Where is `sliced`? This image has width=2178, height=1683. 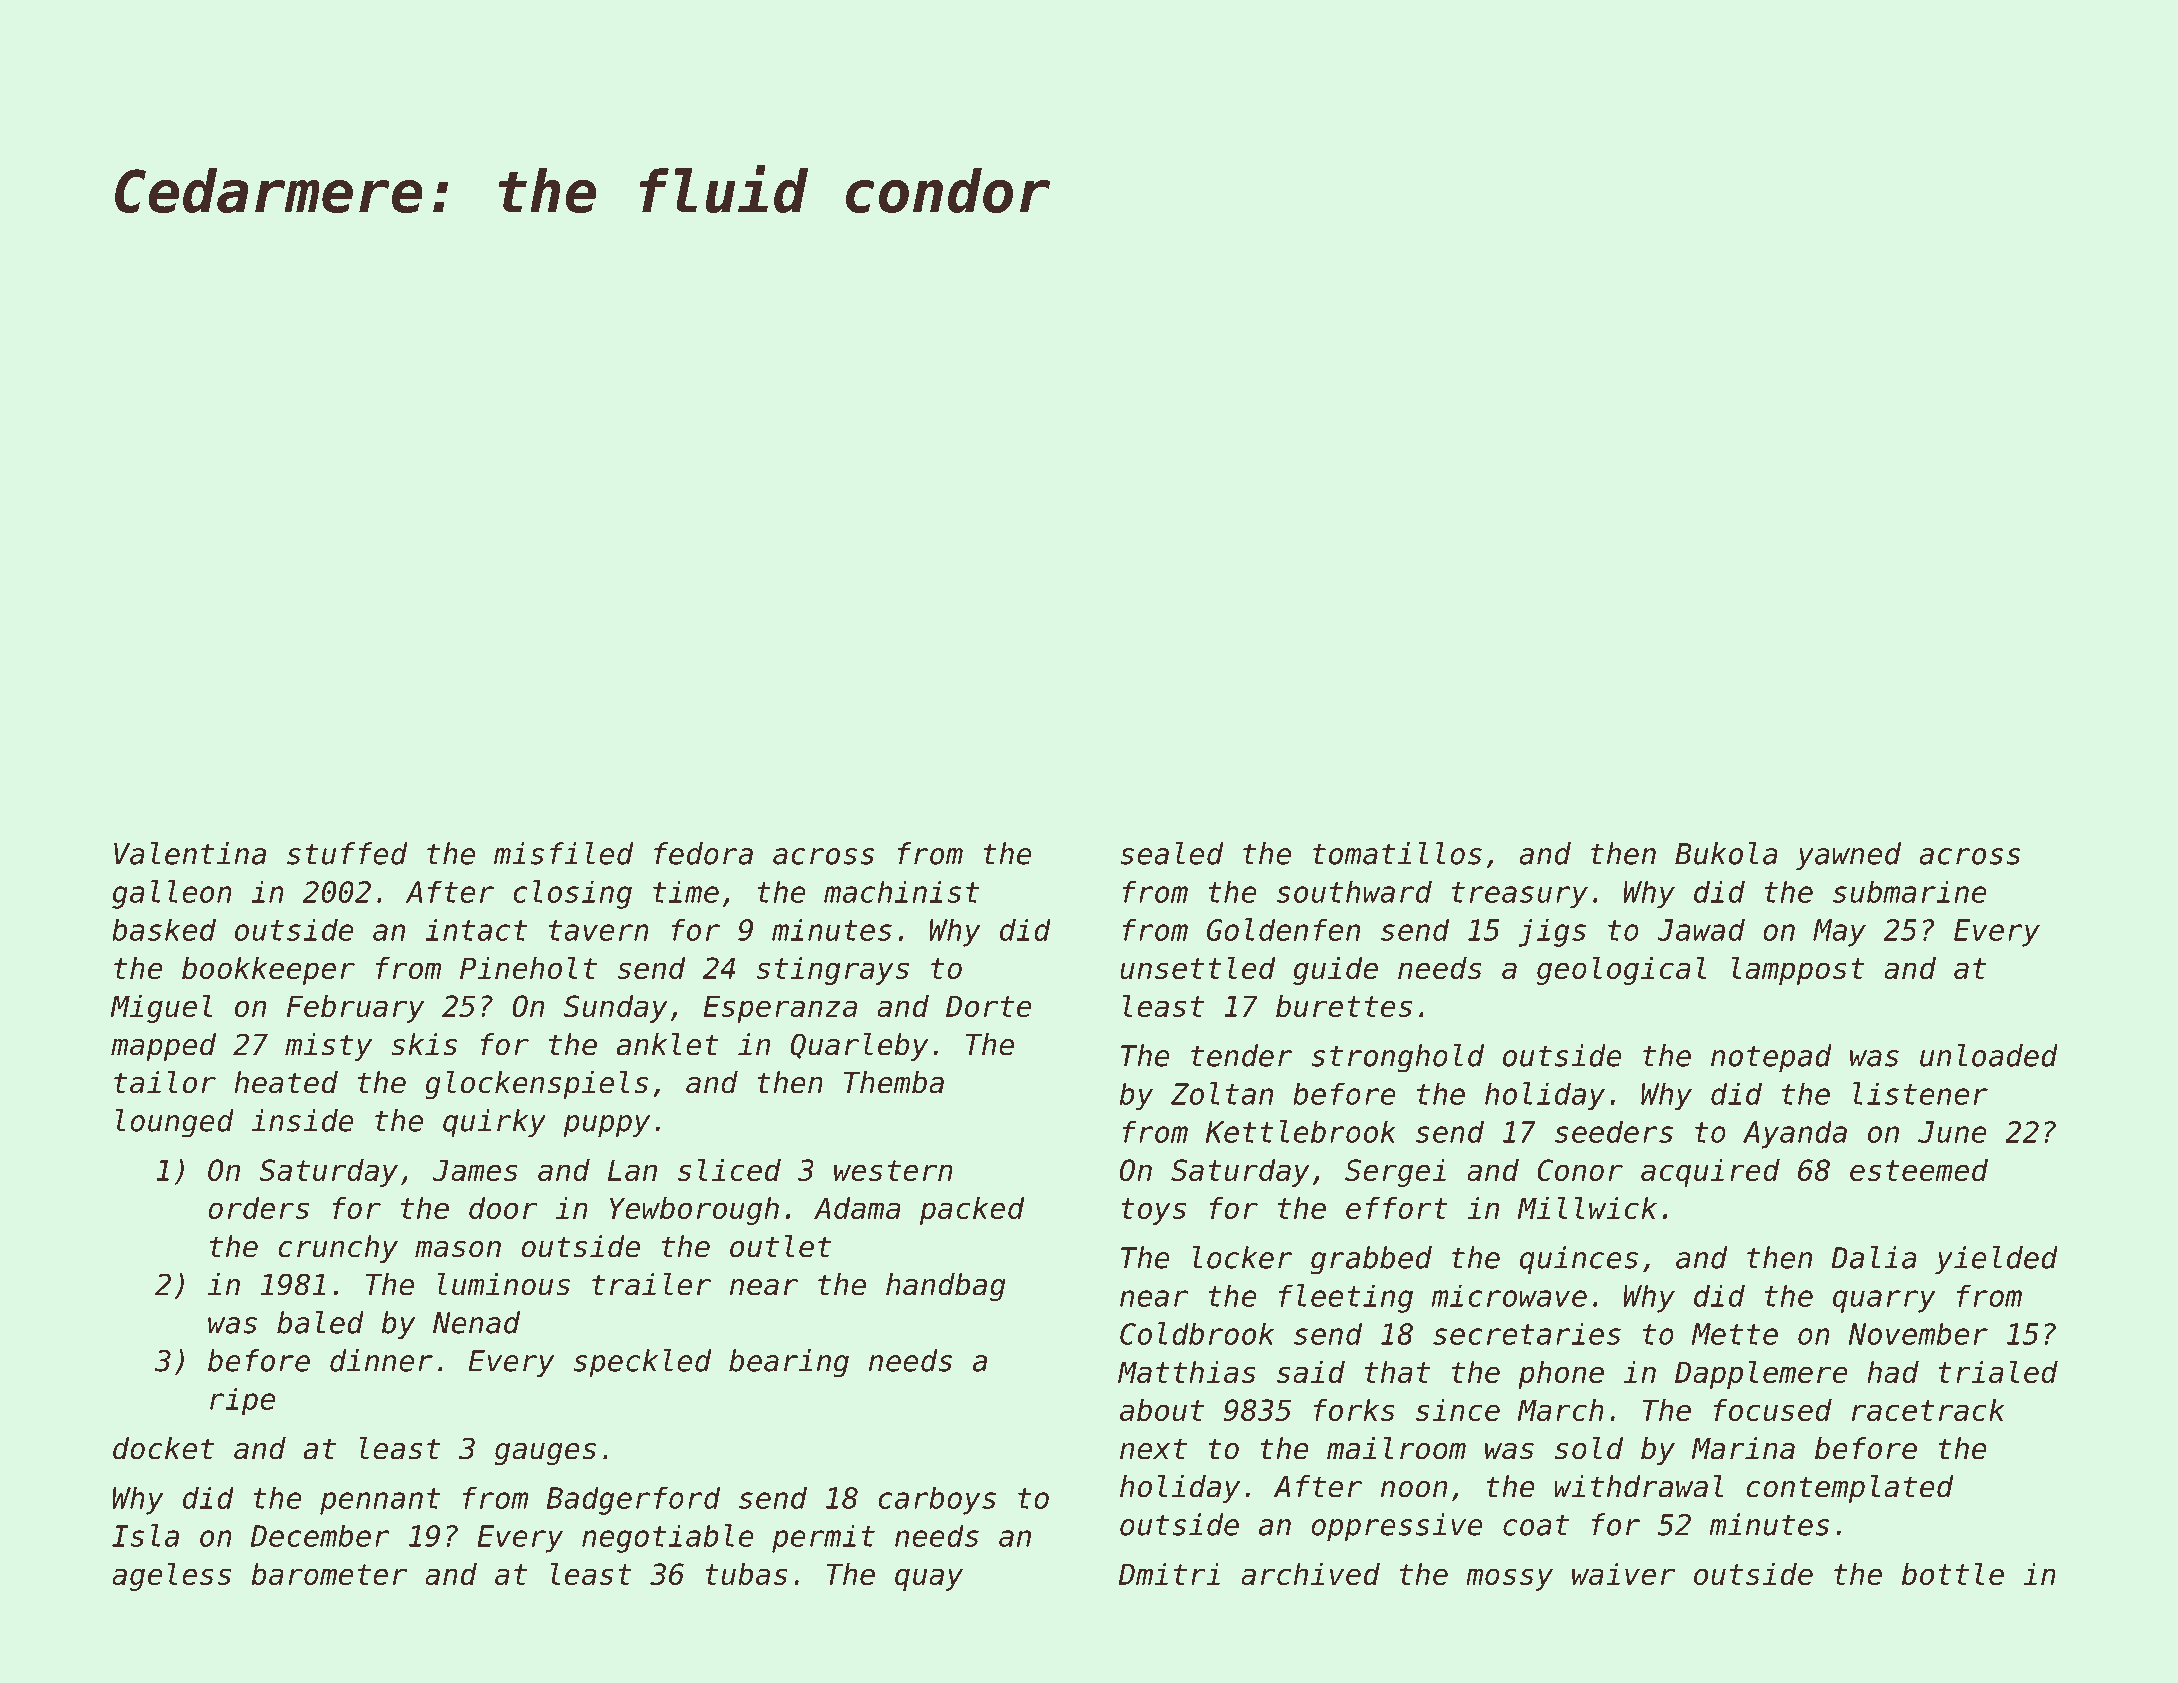 sliced is located at coordinates (729, 1169).
